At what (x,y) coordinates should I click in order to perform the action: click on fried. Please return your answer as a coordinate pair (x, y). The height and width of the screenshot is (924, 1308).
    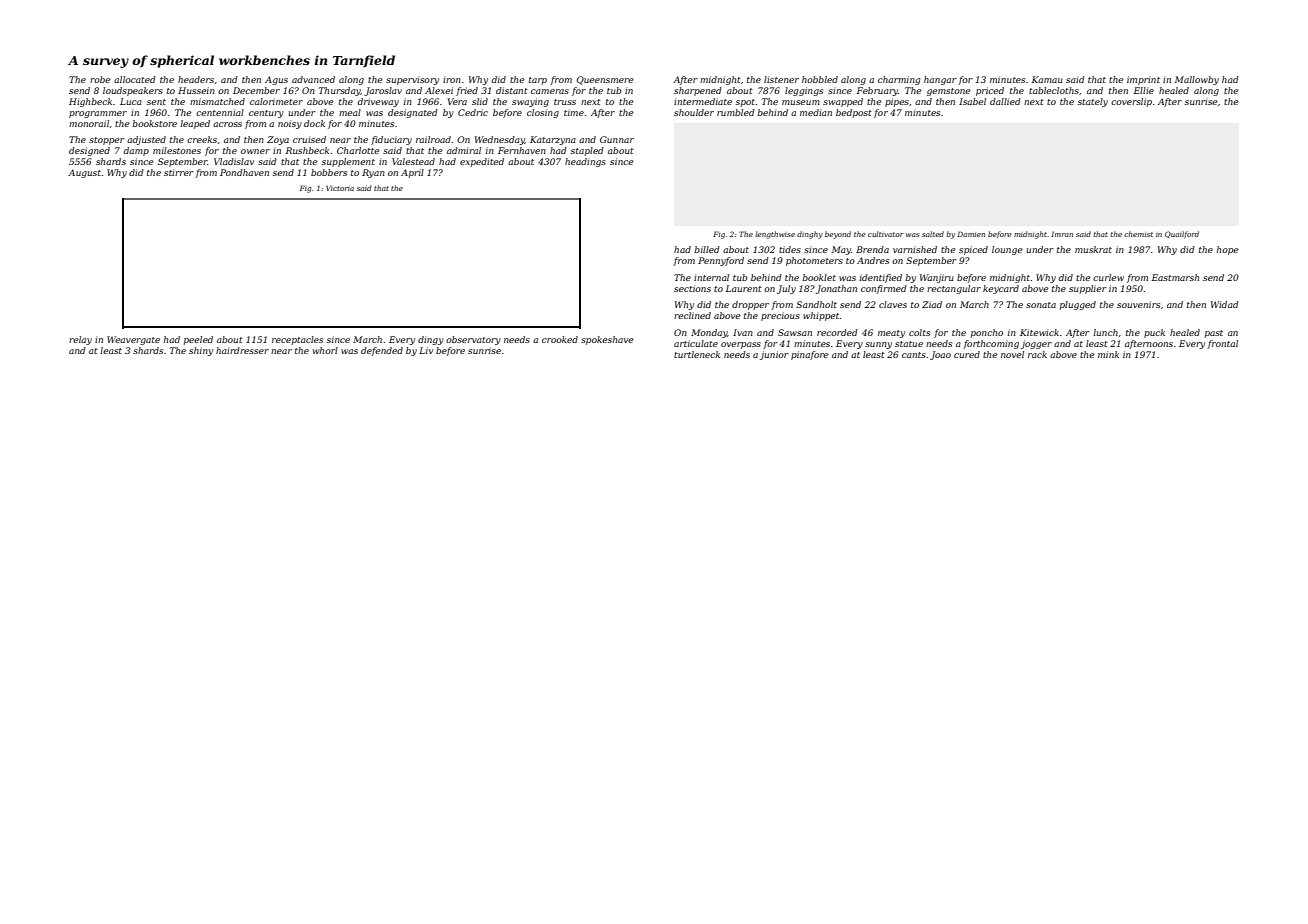
    Looking at the image, I should click on (467, 91).
